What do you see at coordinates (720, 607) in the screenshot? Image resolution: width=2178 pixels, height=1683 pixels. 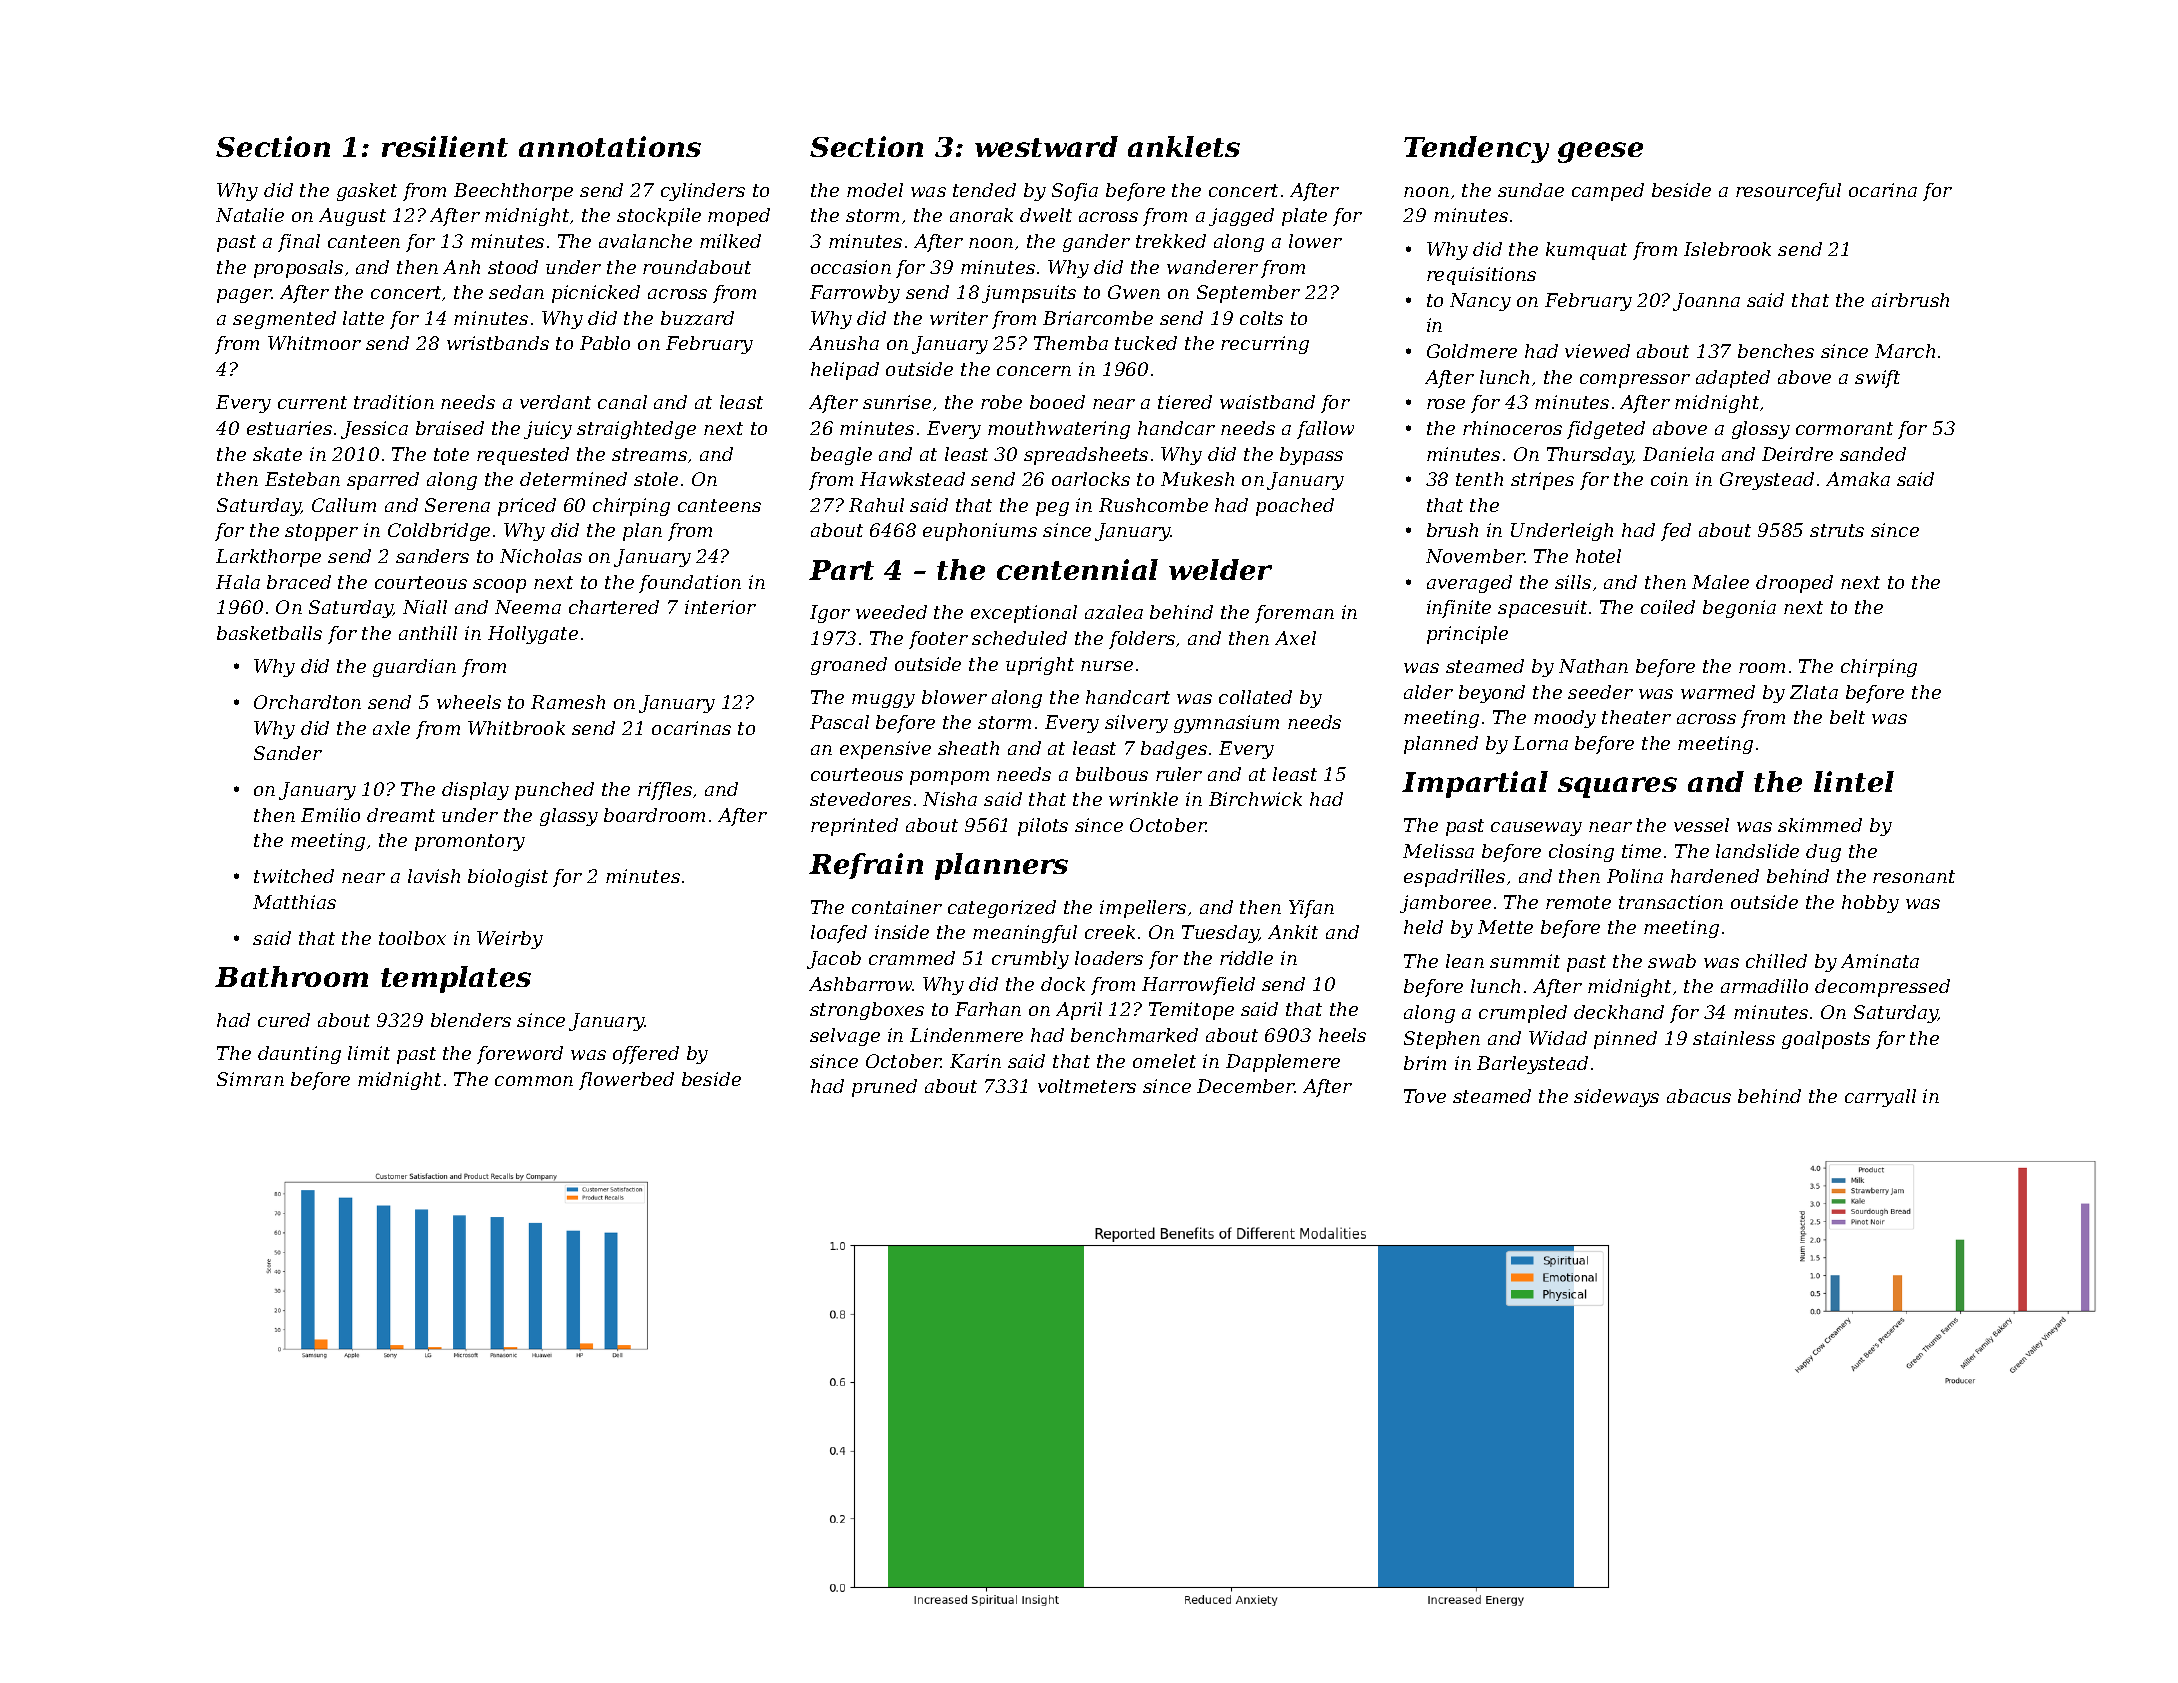 I see `interior` at bounding box center [720, 607].
